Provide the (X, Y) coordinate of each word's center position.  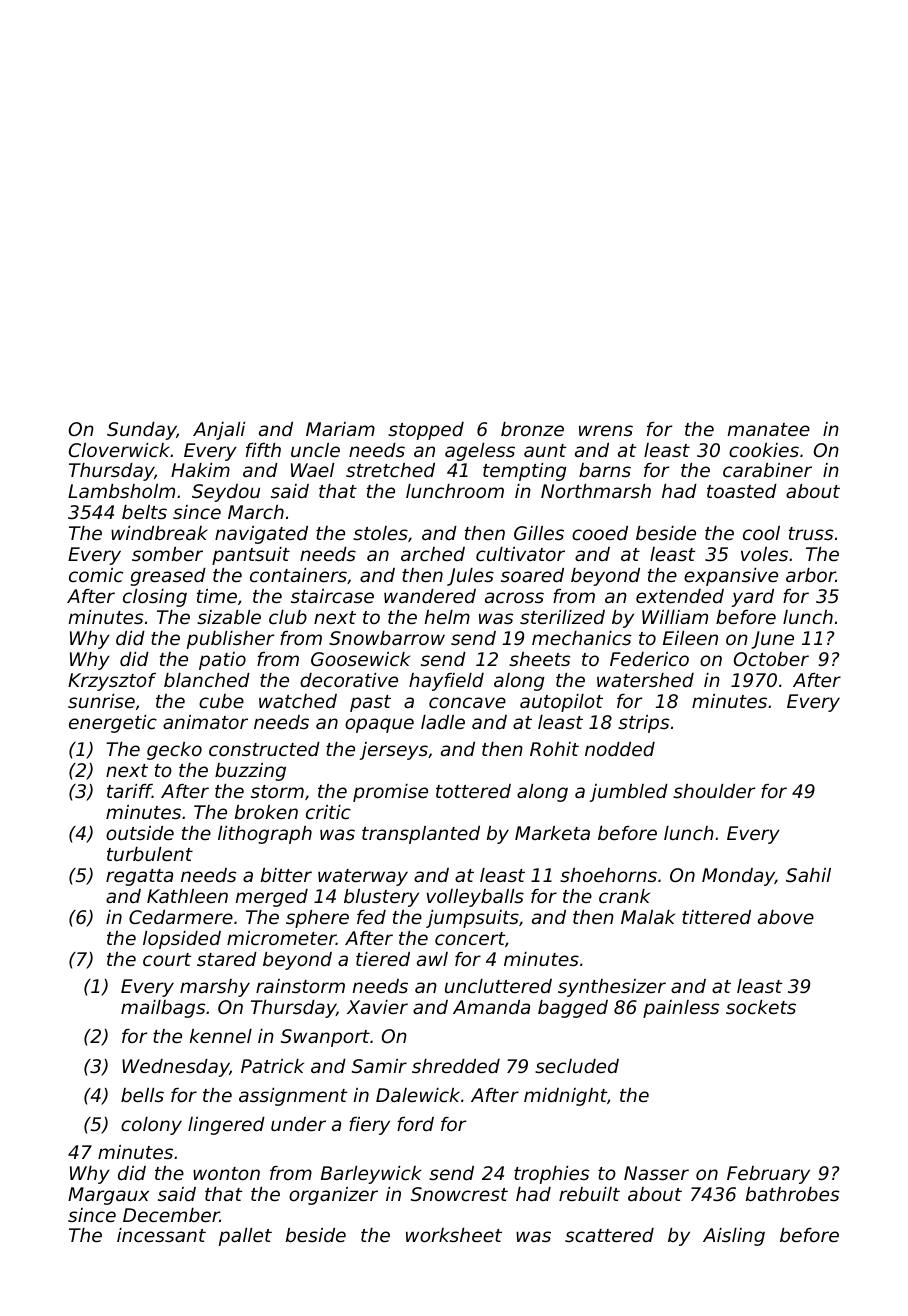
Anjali (219, 431)
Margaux (108, 1196)
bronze (532, 429)
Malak (648, 917)
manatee (769, 429)
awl (432, 959)
